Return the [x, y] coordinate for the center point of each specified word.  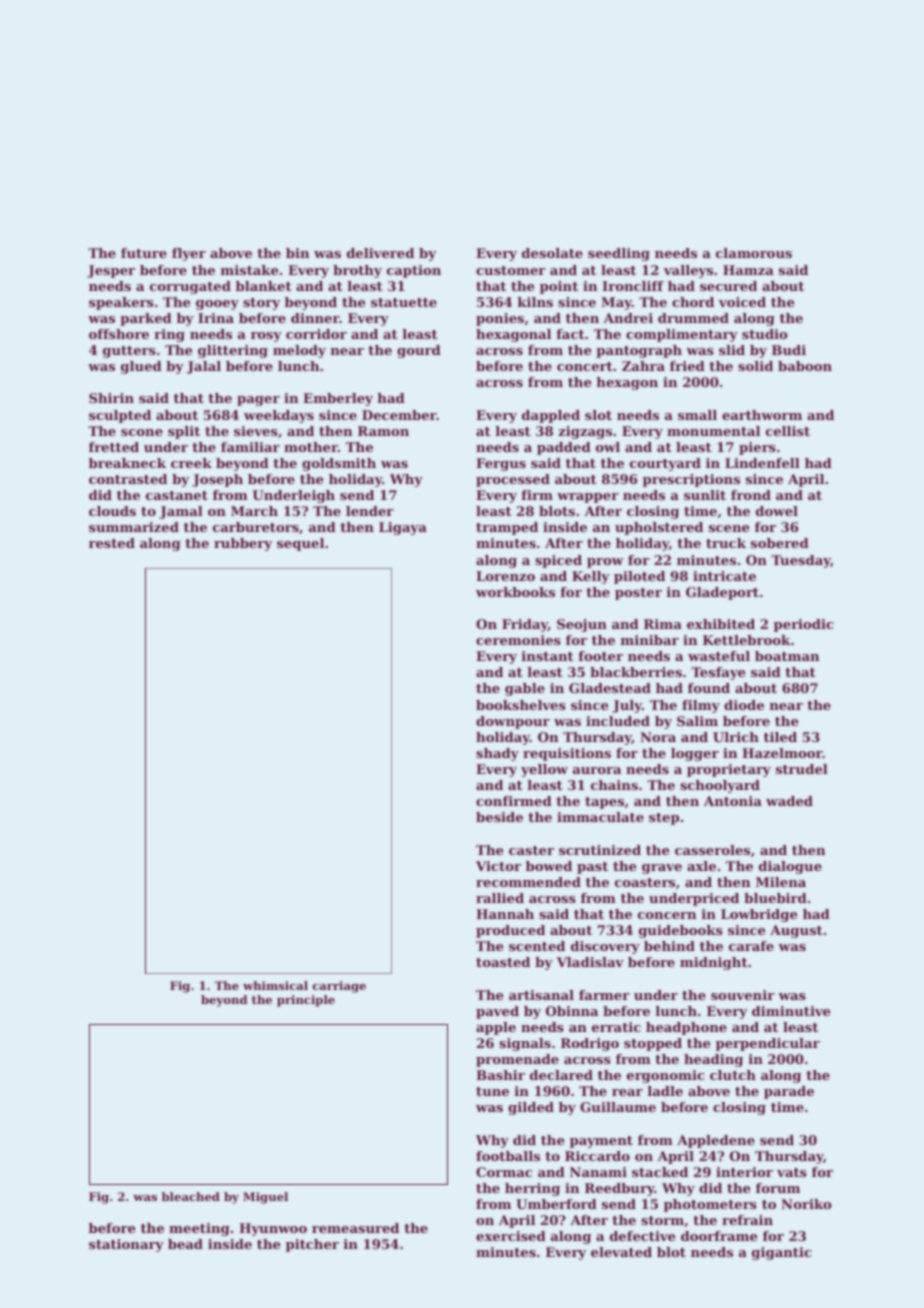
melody [299, 351]
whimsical [275, 985]
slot [598, 415]
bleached [191, 1196]
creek [191, 463]
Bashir [500, 1075]
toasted [503, 962]
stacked [660, 1172]
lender [370, 511]
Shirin [111, 398]
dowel [777, 511]
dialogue [790, 867]
